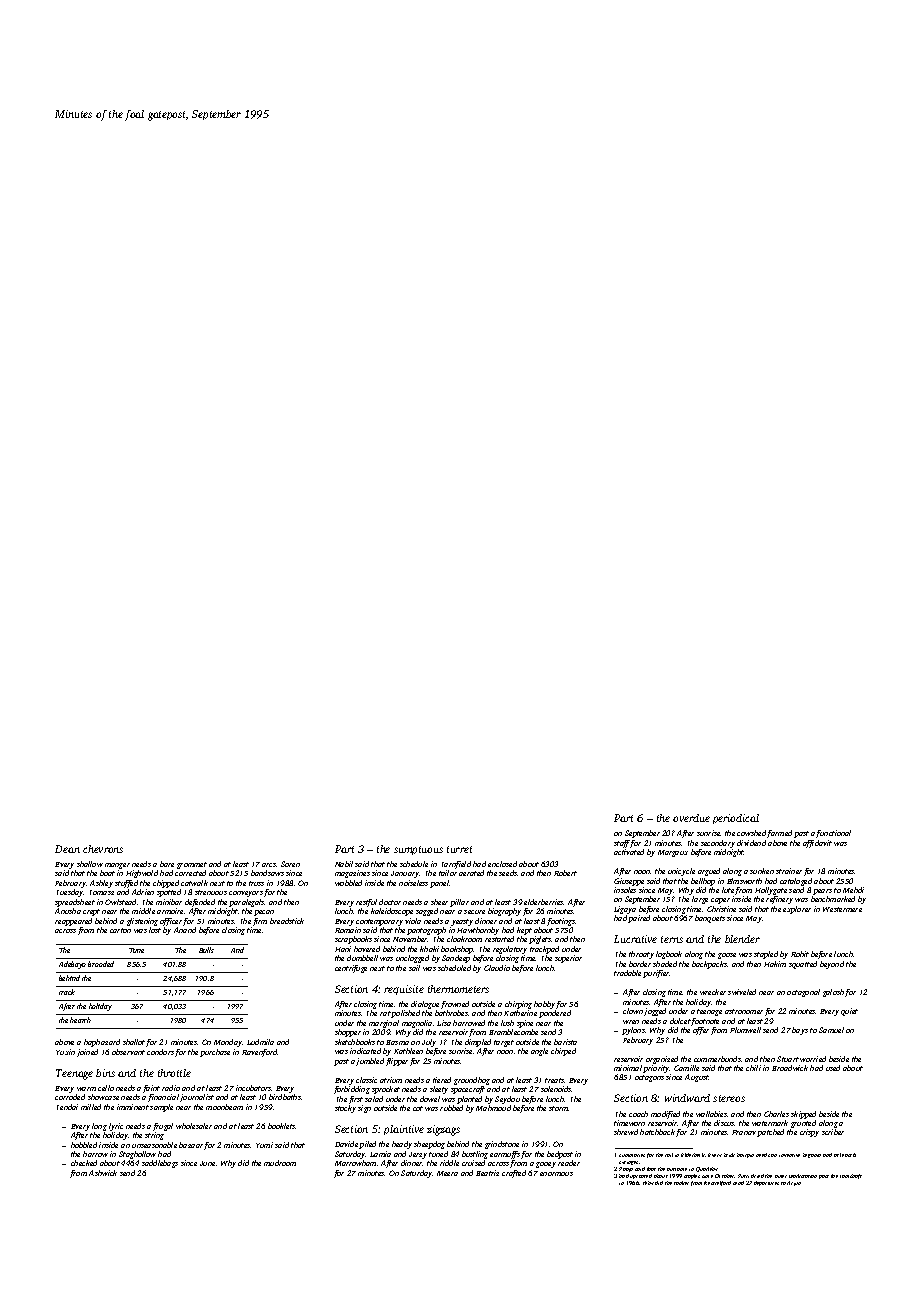  I want to click on moonbeam, so click(224, 1107).
